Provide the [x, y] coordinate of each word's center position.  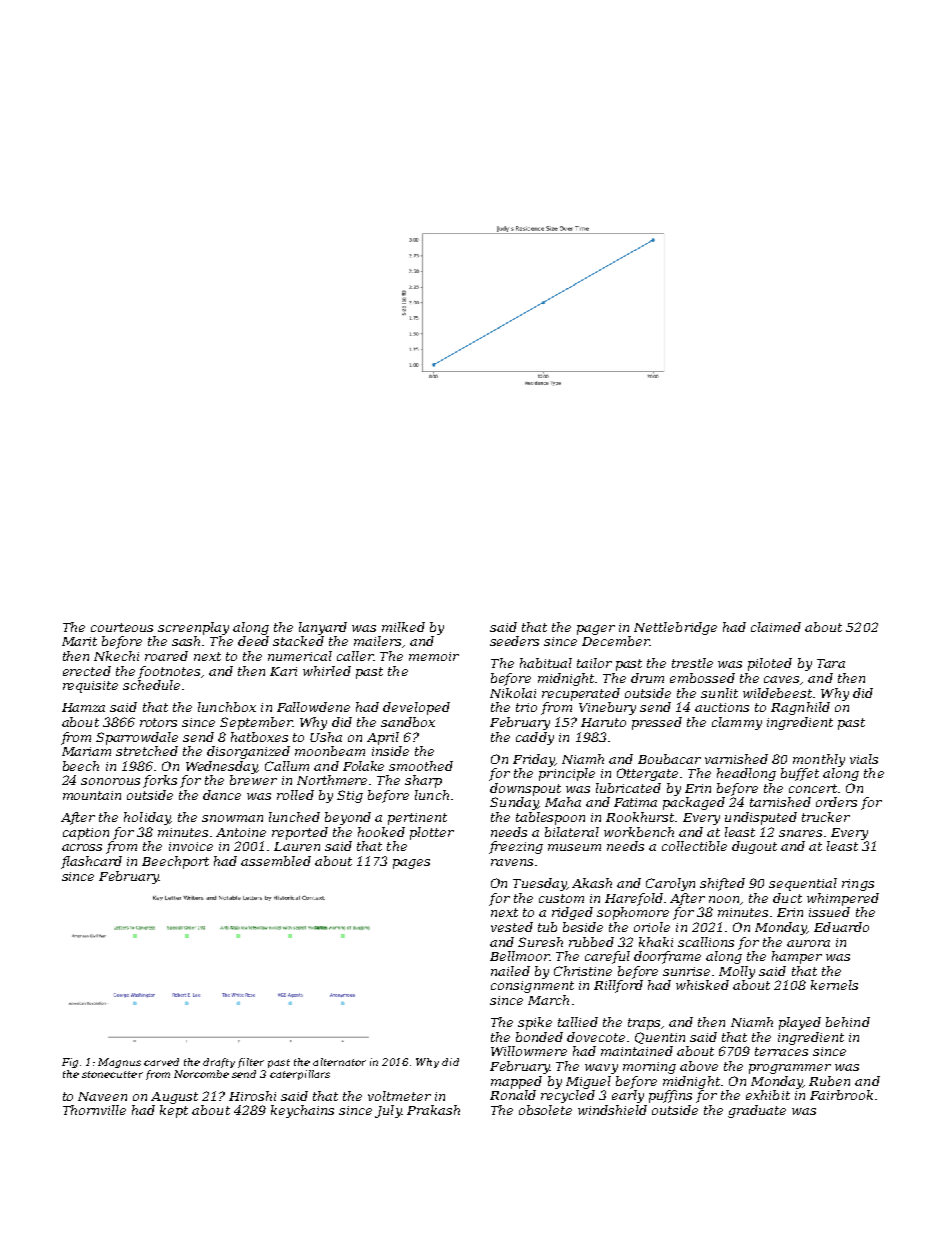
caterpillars [300, 1075]
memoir [434, 656]
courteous [122, 627]
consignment [532, 987]
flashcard [91, 862]
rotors [158, 722]
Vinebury [607, 708]
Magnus [119, 1063]
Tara [831, 663]
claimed [776, 627]
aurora [808, 943]
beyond [348, 818]
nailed [510, 971]
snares [800, 833]
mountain [92, 795]
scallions [706, 942]
